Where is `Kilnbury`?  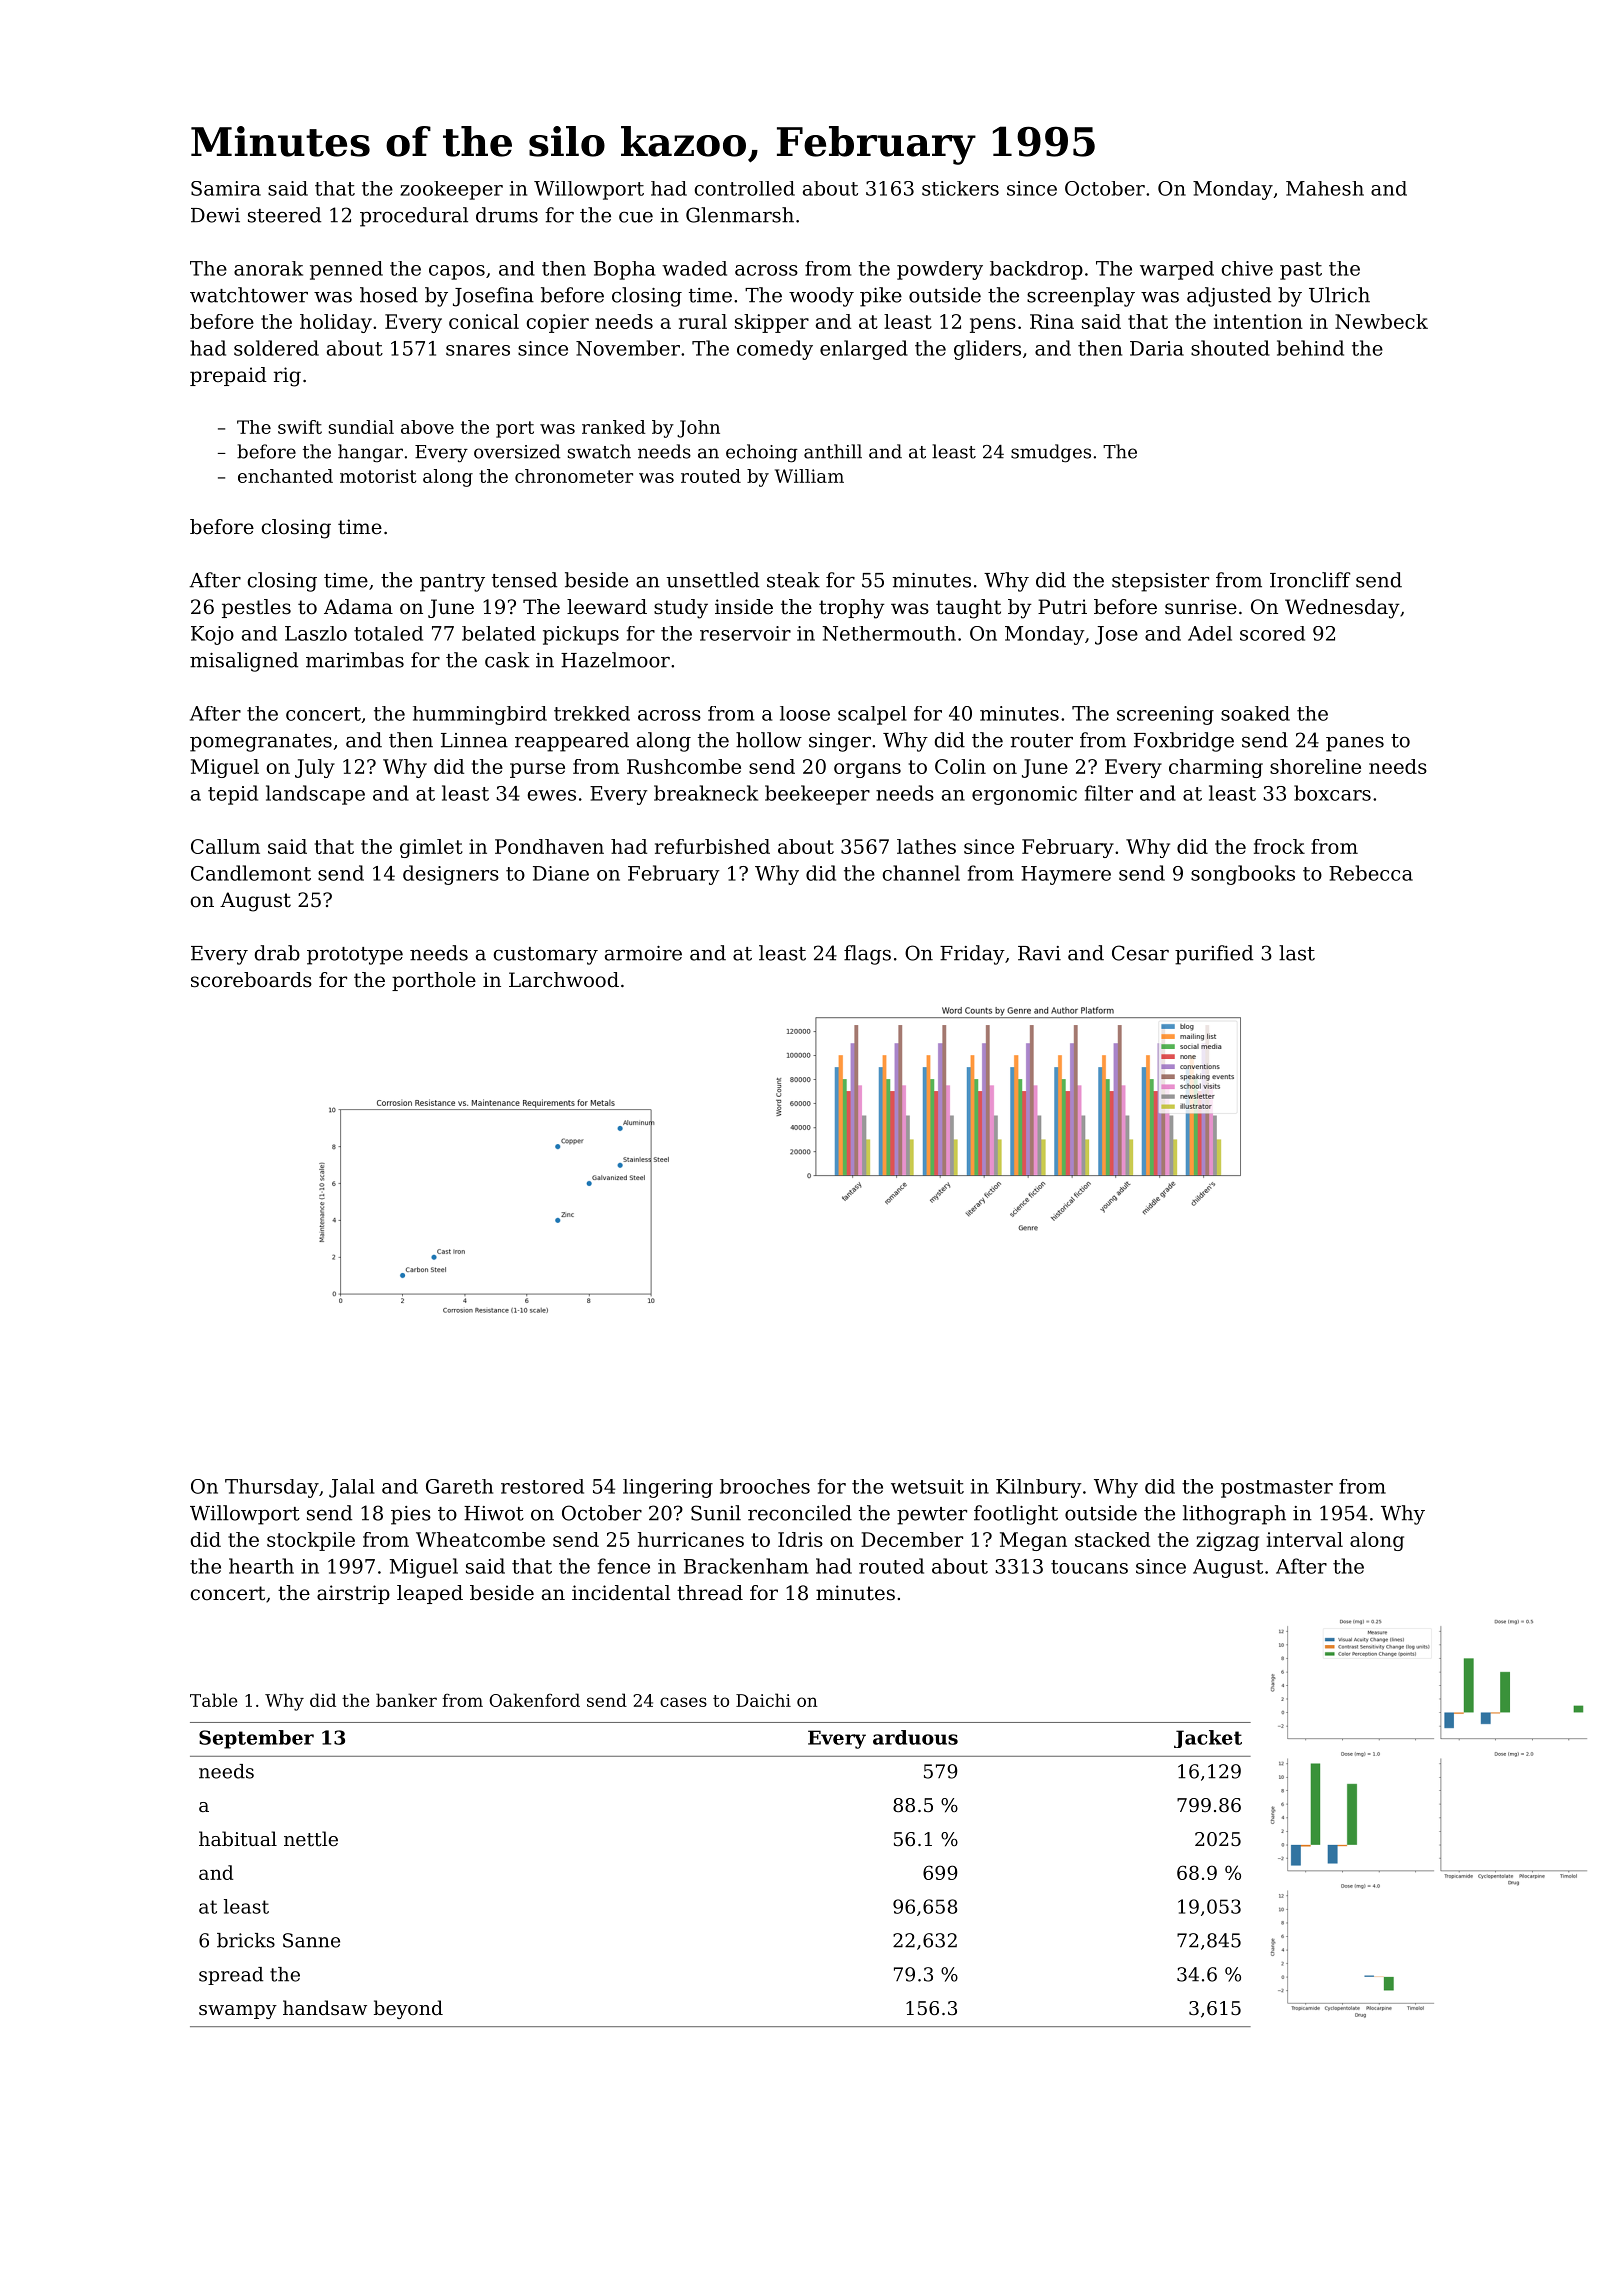
Kilnbury is located at coordinates (1039, 1488).
